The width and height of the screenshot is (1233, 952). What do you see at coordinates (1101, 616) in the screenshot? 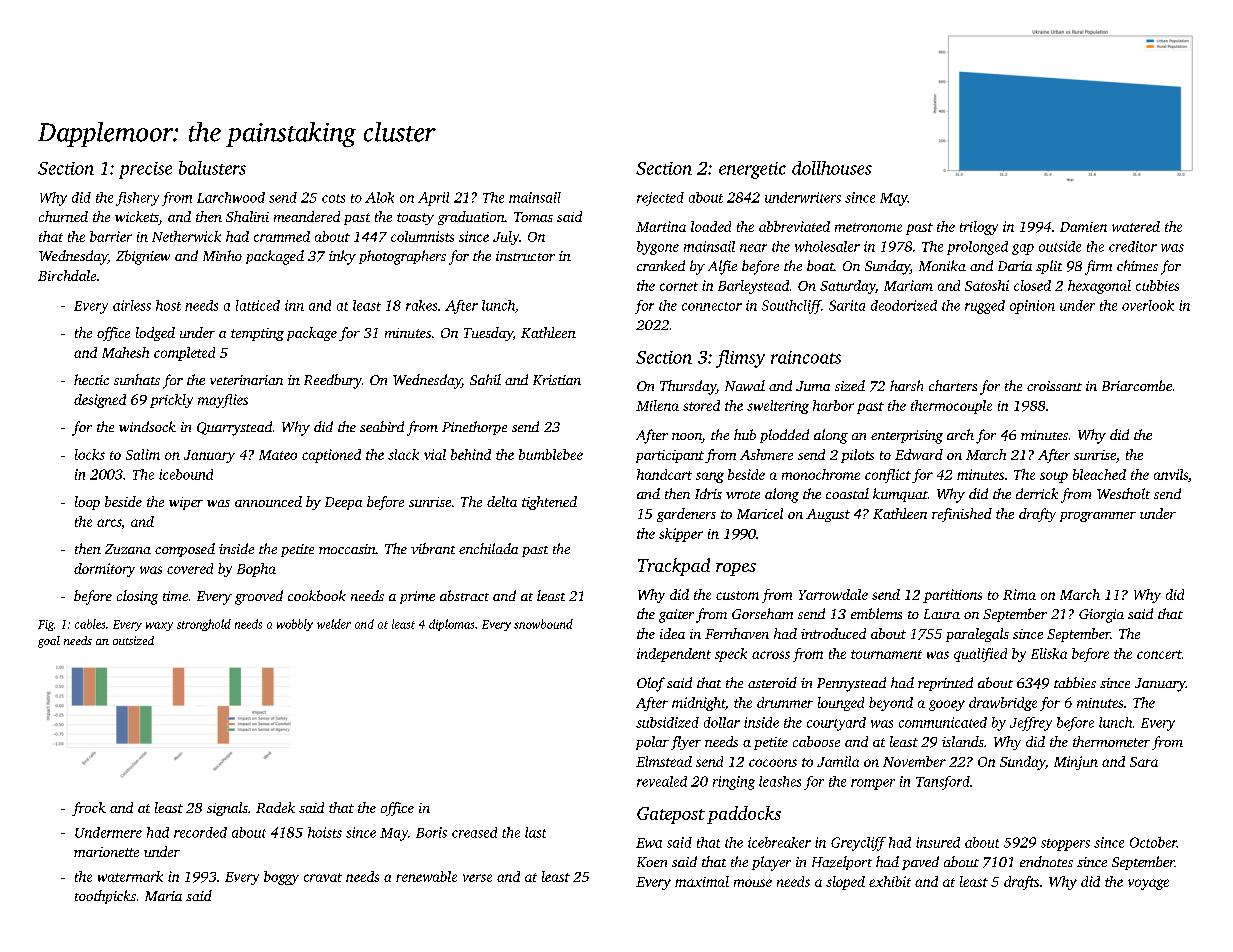
I see `Giorgia` at bounding box center [1101, 616].
